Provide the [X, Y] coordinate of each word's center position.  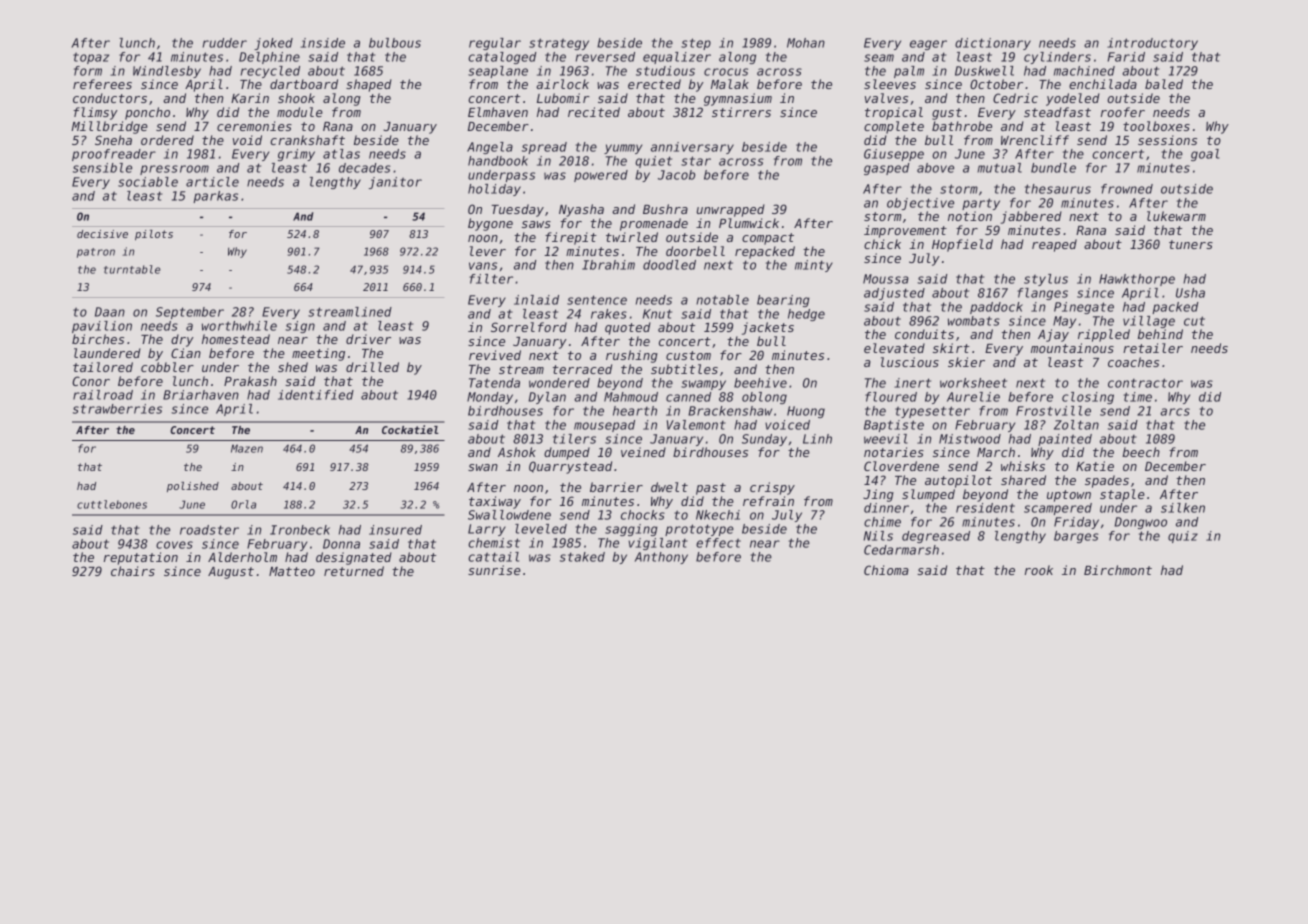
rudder [225, 43]
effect [718, 543]
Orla [243, 504]
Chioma [886, 570]
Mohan [806, 43]
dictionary [993, 44]
